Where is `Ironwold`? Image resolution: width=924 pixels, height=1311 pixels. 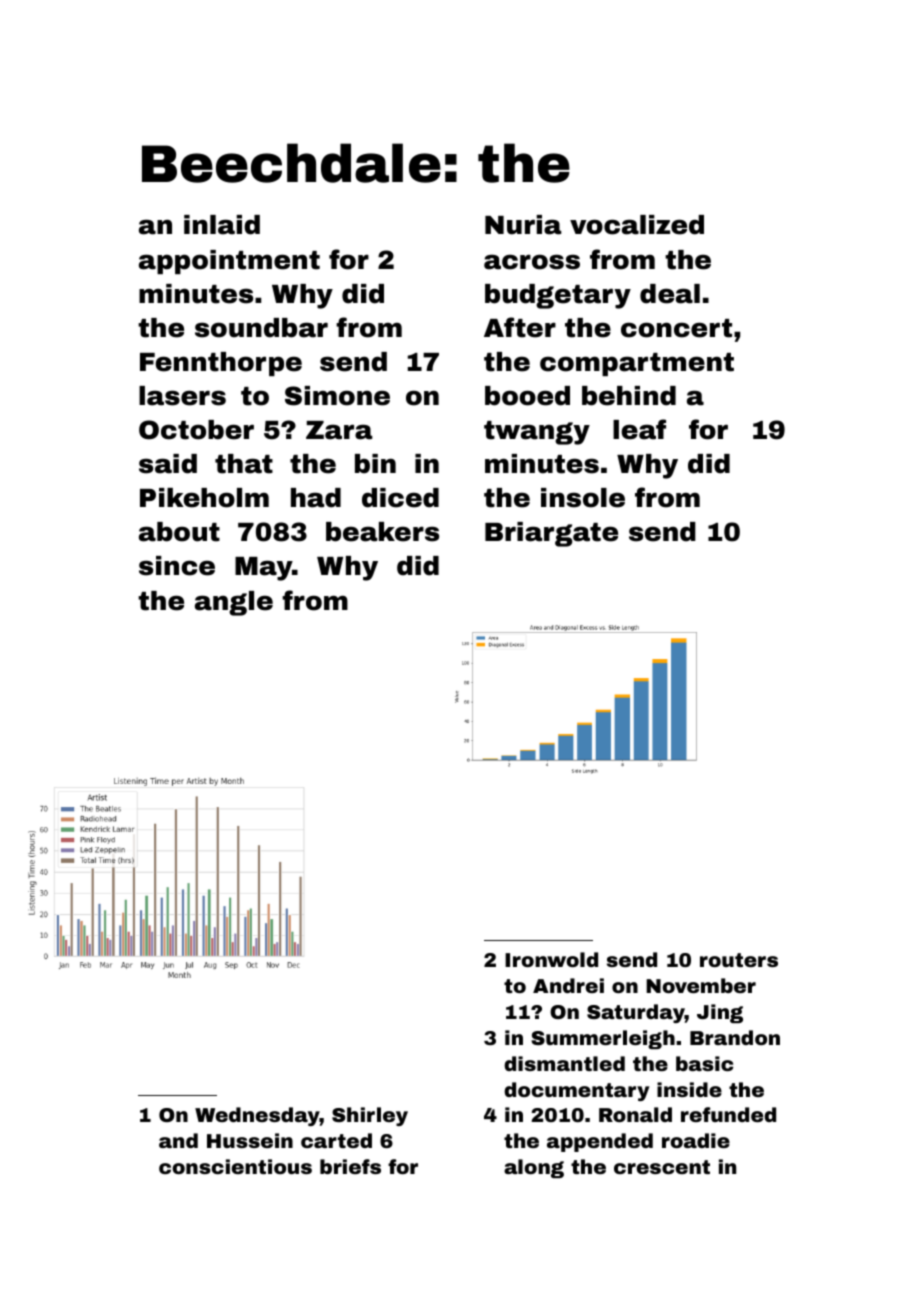
Ironwold is located at coordinates (551, 959).
